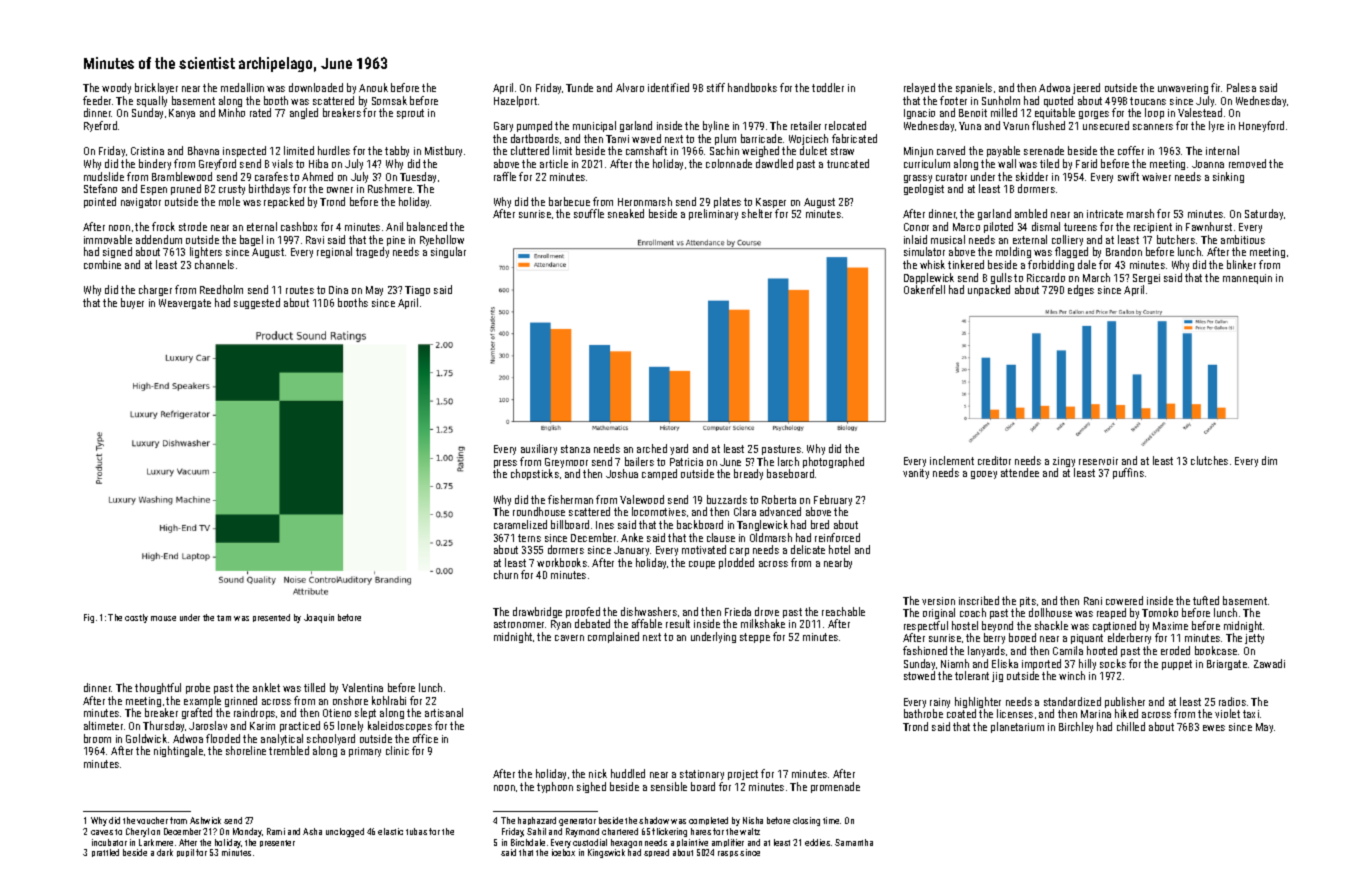 Image resolution: width=1372 pixels, height=887 pixels. What do you see at coordinates (105, 853) in the image?
I see `prattled` at bounding box center [105, 853].
